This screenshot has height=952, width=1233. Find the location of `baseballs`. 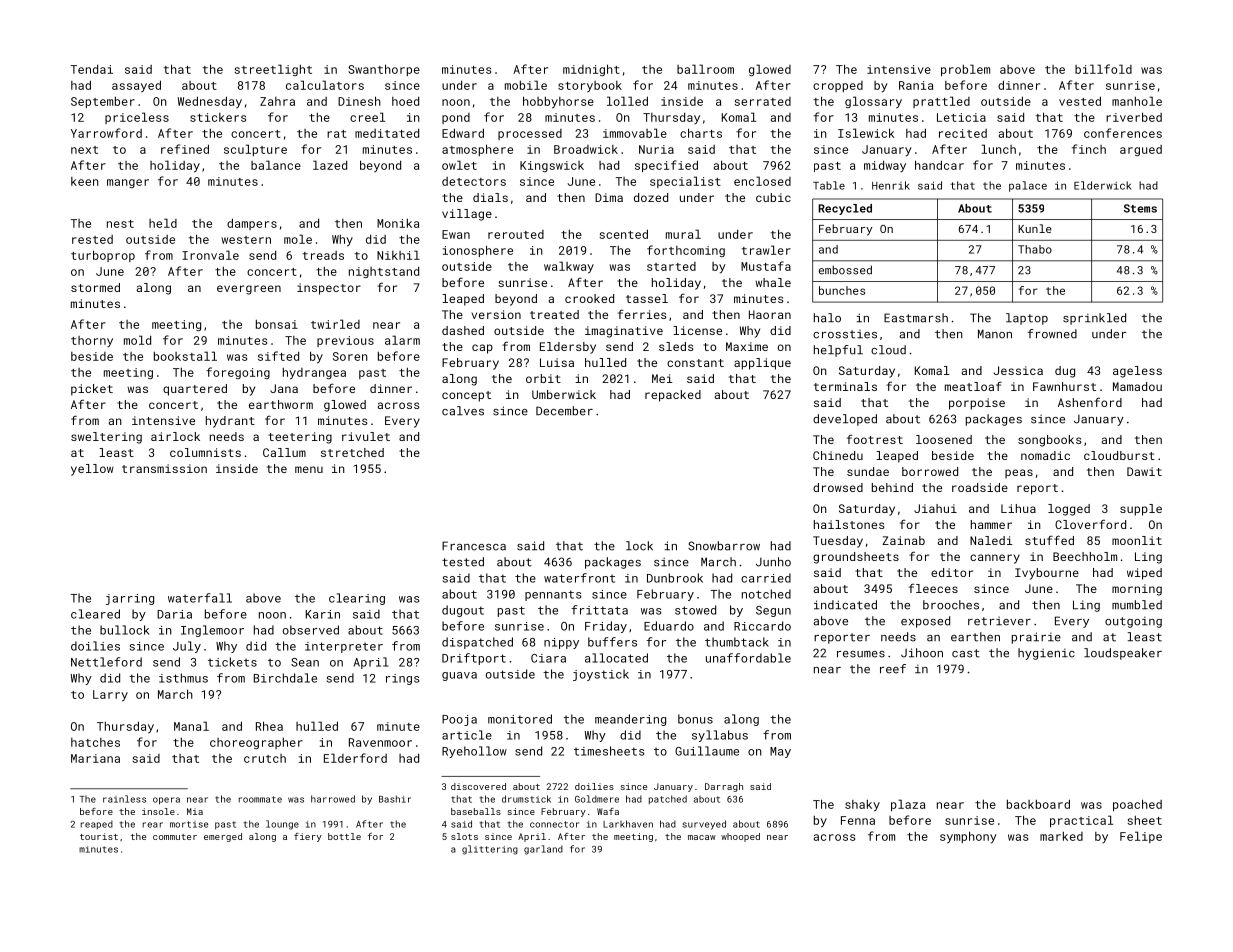

baseballs is located at coordinates (476, 811).
